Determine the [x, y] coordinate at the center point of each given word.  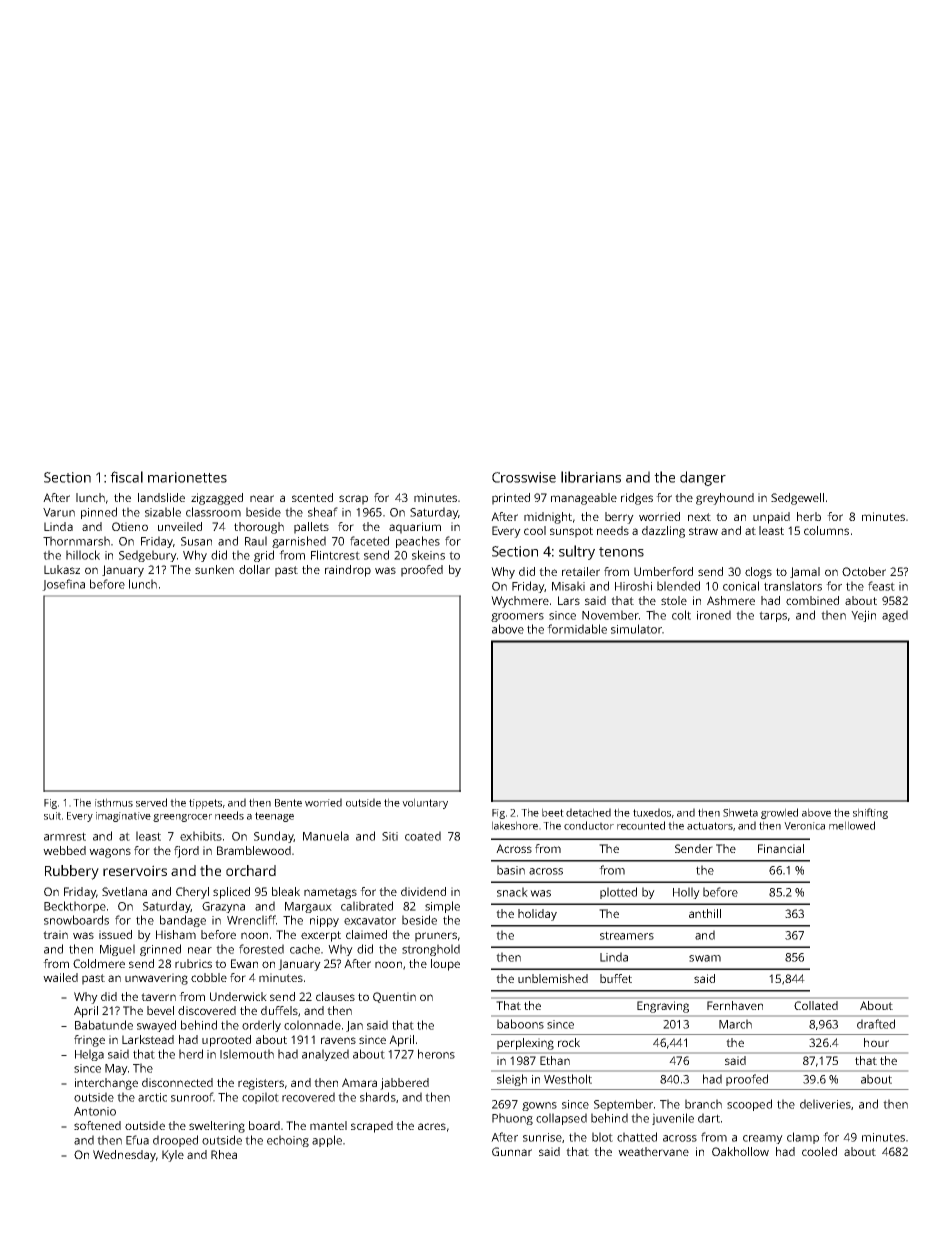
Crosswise [524, 477]
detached [588, 812]
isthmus [114, 802]
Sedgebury [148, 556]
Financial [781, 848]
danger [703, 478]
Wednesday [124, 1156]
